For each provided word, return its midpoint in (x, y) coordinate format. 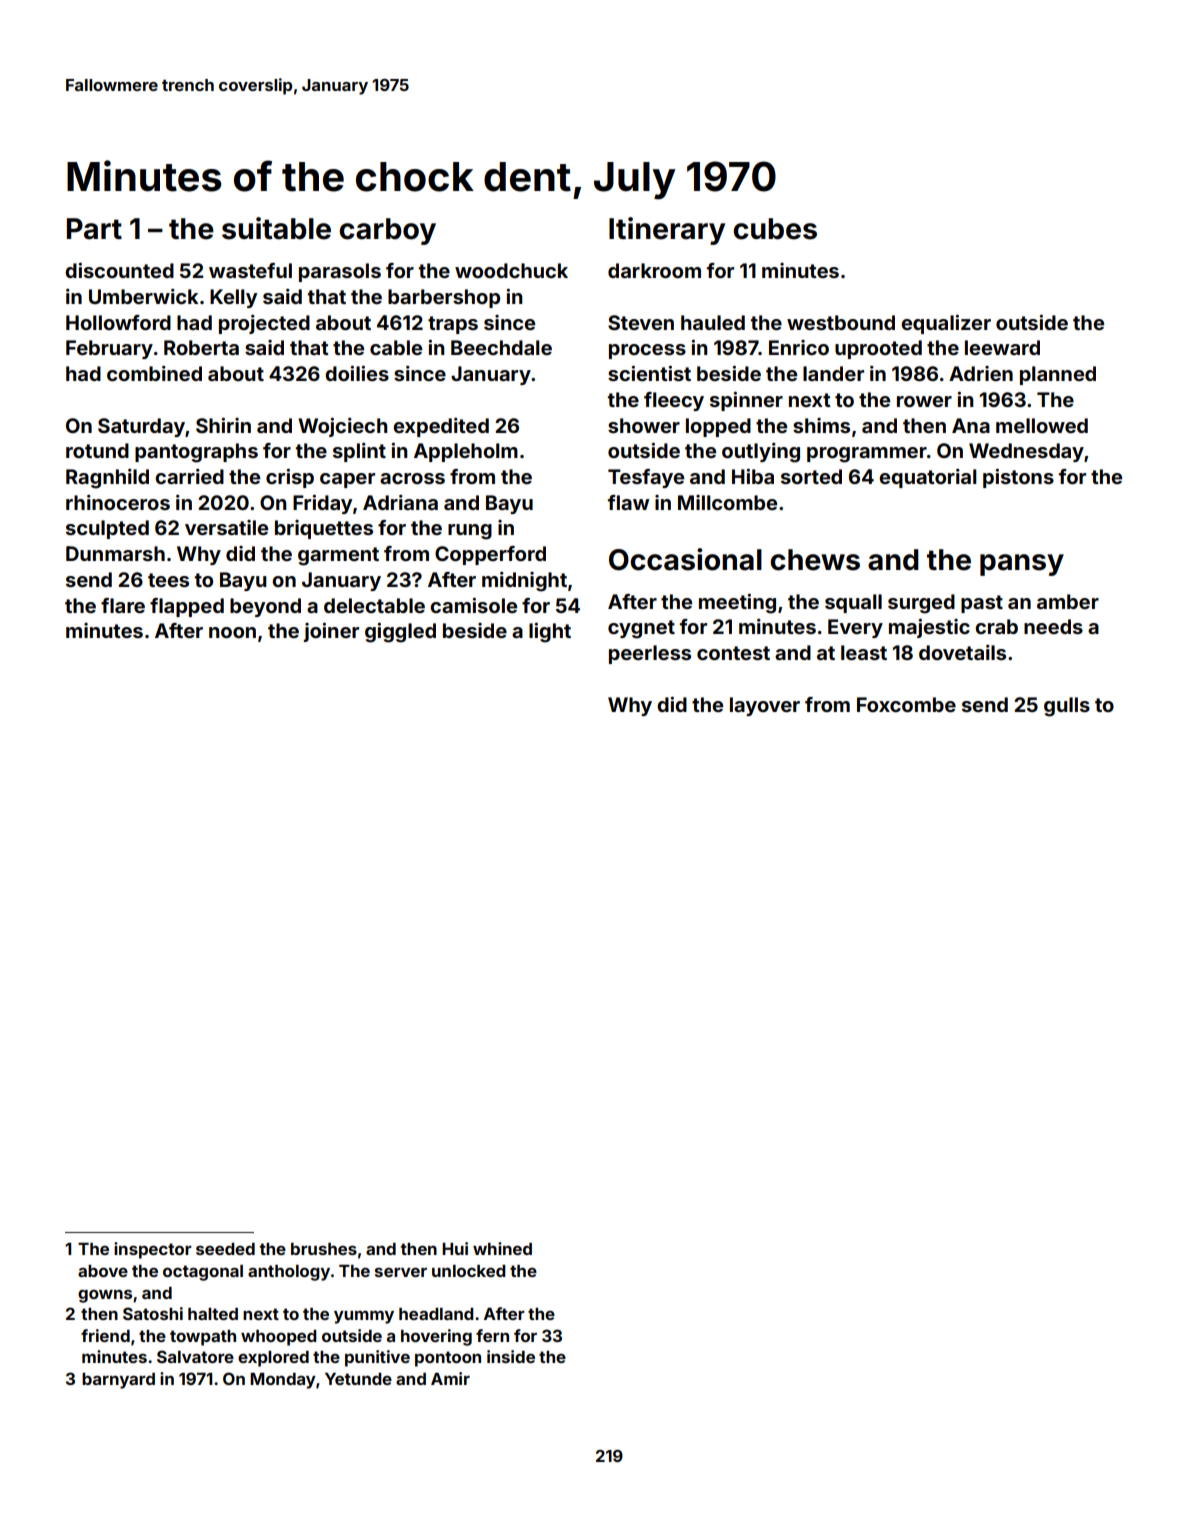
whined (502, 1248)
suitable (276, 228)
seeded (225, 1249)
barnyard (118, 1381)
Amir (450, 1378)
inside (511, 1356)
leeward (1002, 347)
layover (765, 706)
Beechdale (501, 347)
